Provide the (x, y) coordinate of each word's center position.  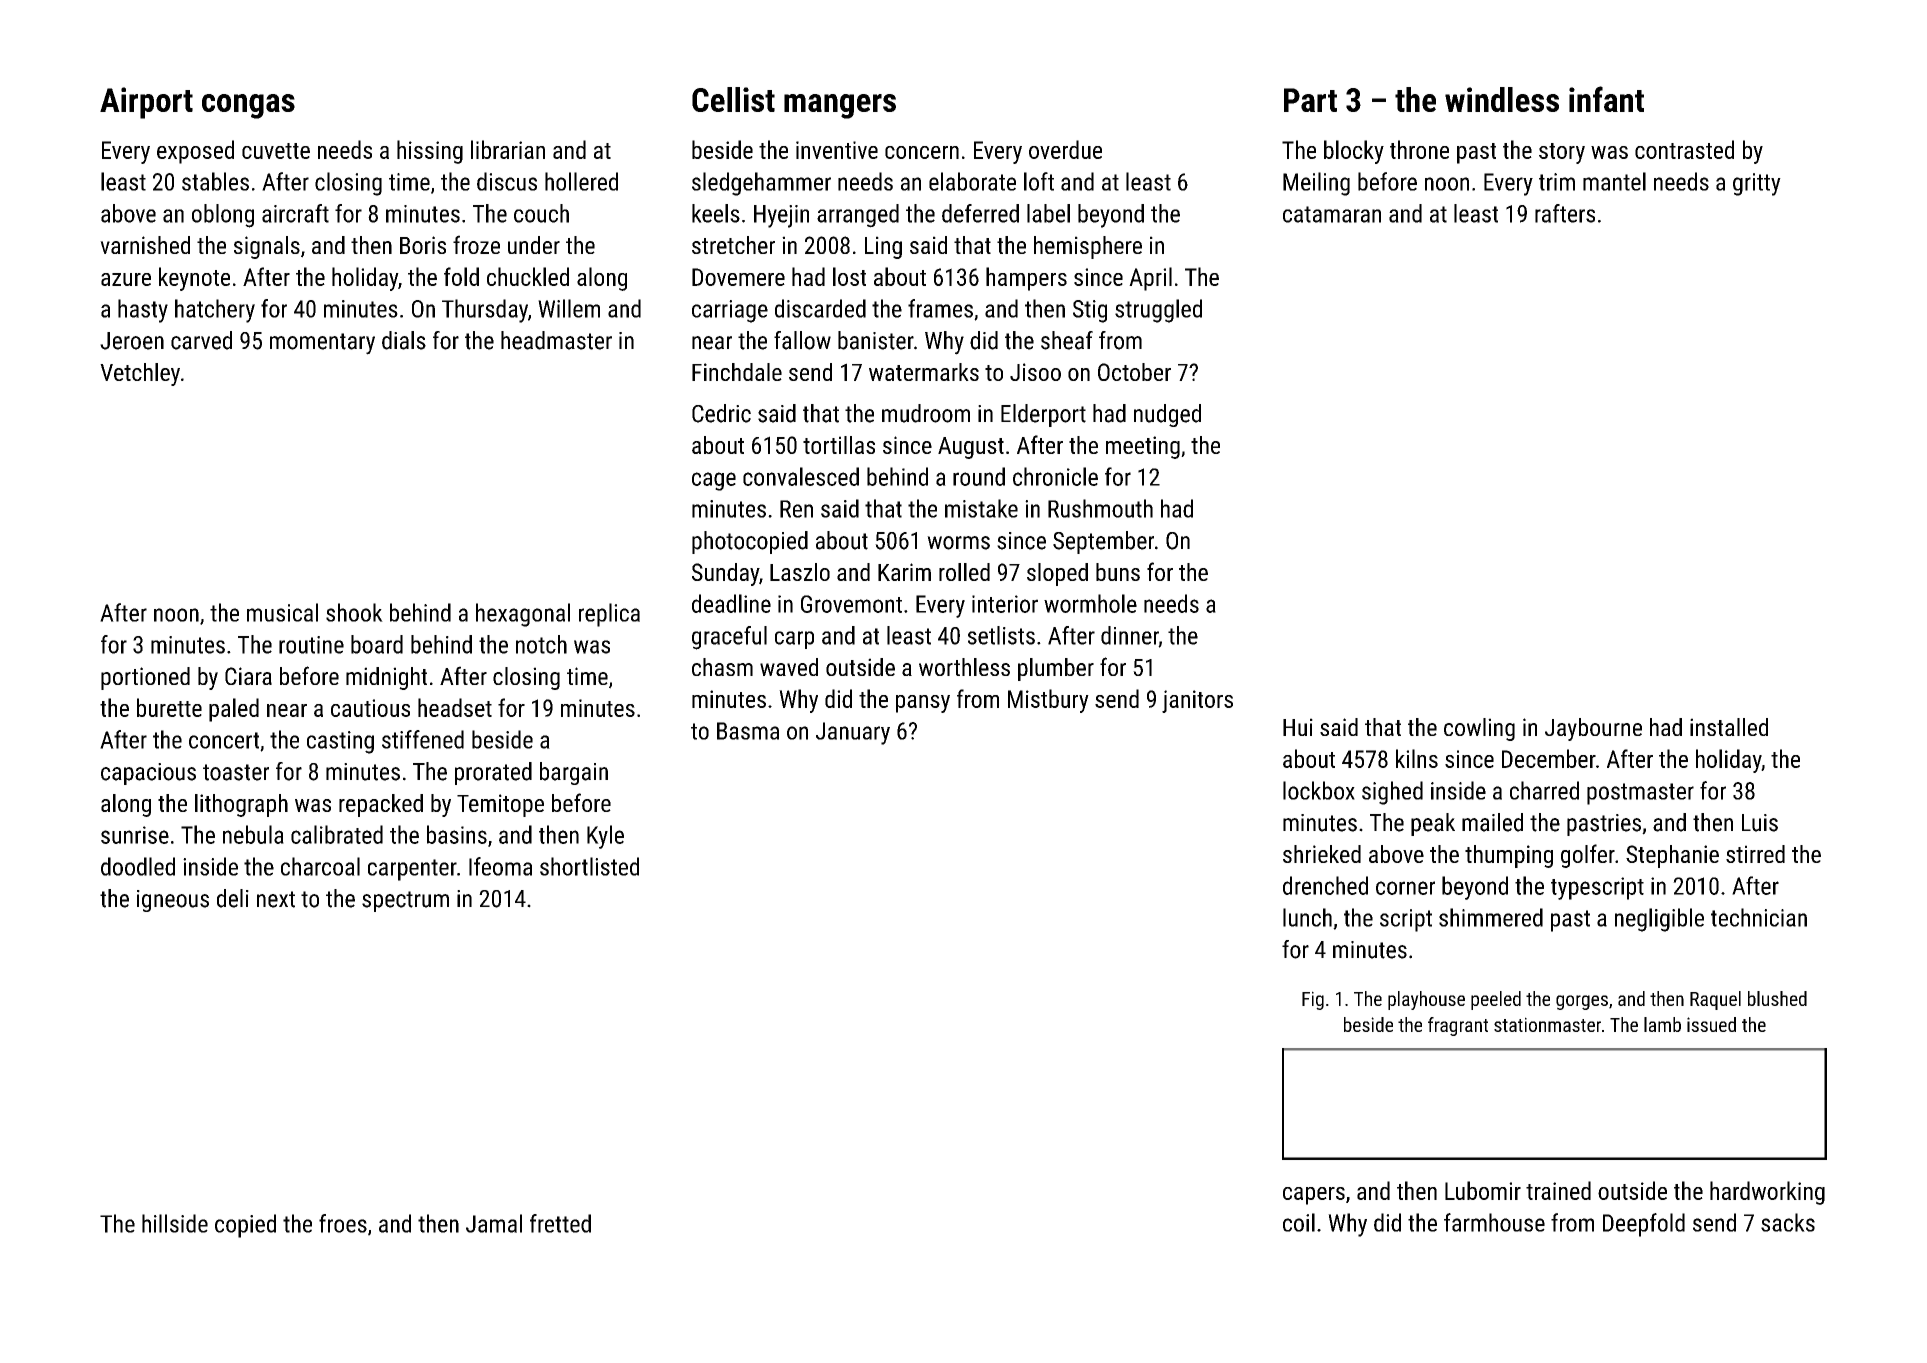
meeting (1143, 447)
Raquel (1715, 1000)
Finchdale (737, 372)
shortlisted (589, 866)
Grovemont (851, 604)
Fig (1313, 1000)
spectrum (405, 901)
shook (354, 612)
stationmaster (1547, 1024)
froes (343, 1223)
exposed (195, 152)
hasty (143, 311)
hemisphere (1088, 247)
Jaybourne (1593, 729)
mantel (1614, 181)
